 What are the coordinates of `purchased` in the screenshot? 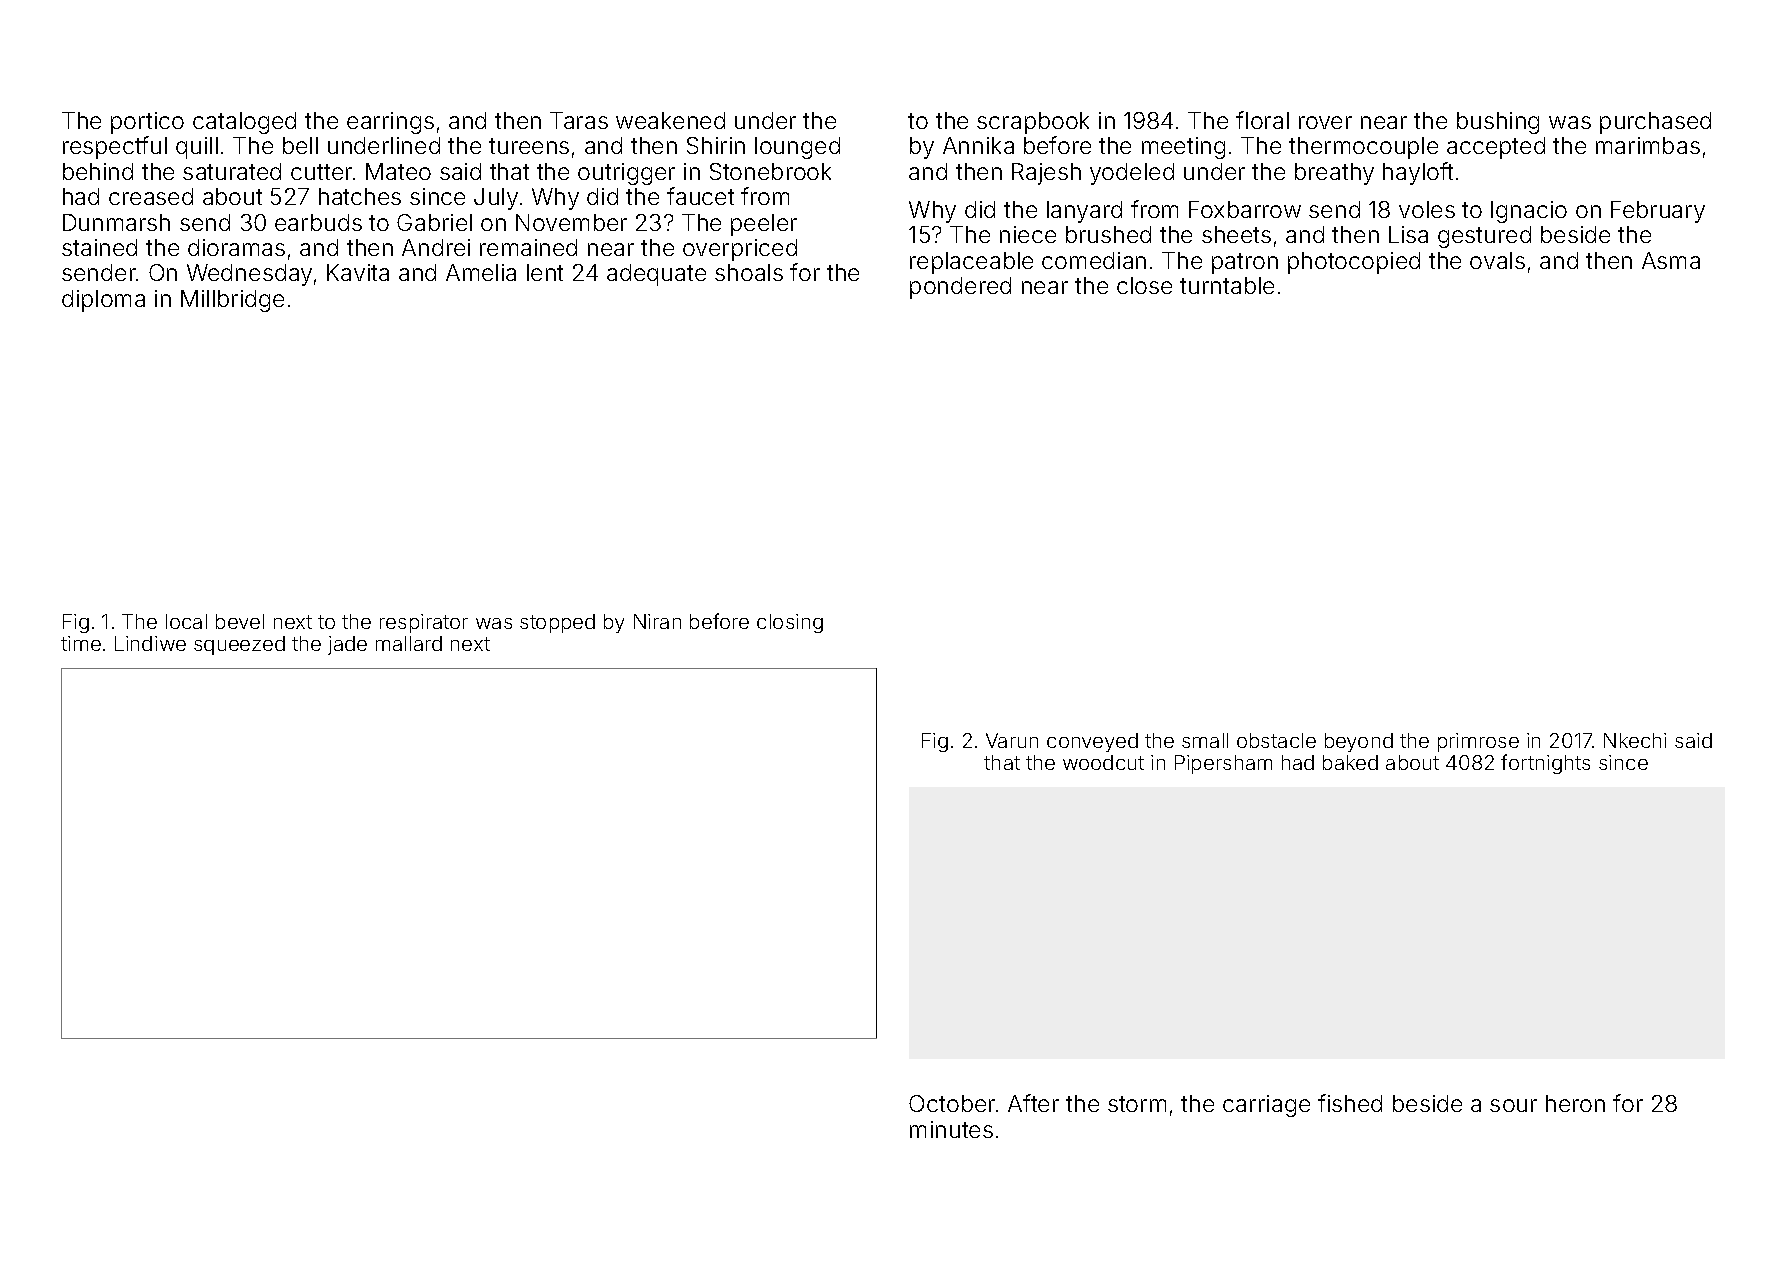 It's located at (1655, 123).
